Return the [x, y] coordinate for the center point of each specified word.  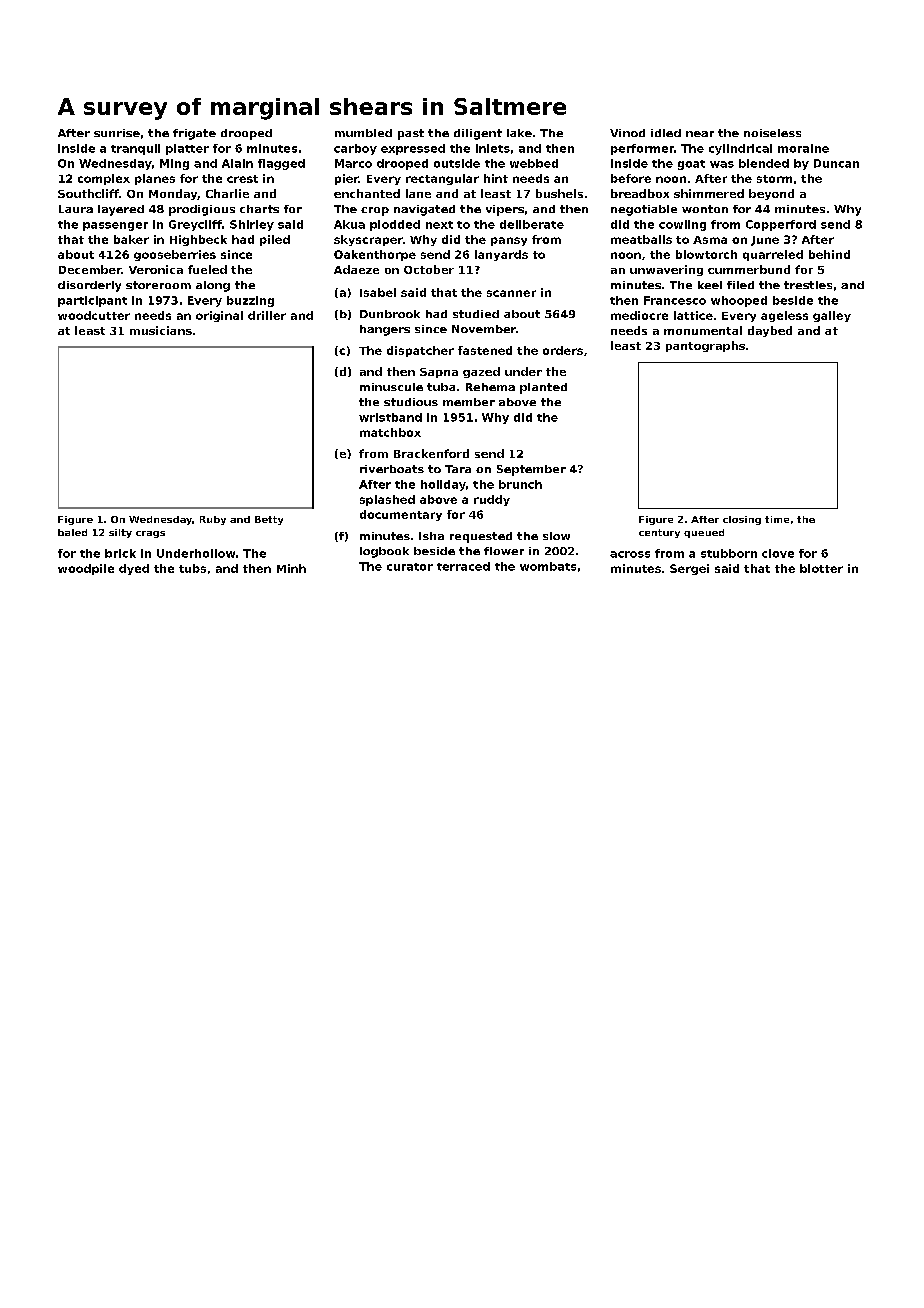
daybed [770, 331]
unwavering [666, 270]
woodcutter [94, 315]
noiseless [772, 133]
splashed [387, 500]
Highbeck [198, 240]
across [630, 554]
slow [556, 536]
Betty [269, 520]
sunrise [117, 133]
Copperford [781, 225]
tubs [192, 568]
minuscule [391, 387]
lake [519, 133]
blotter [821, 568]
